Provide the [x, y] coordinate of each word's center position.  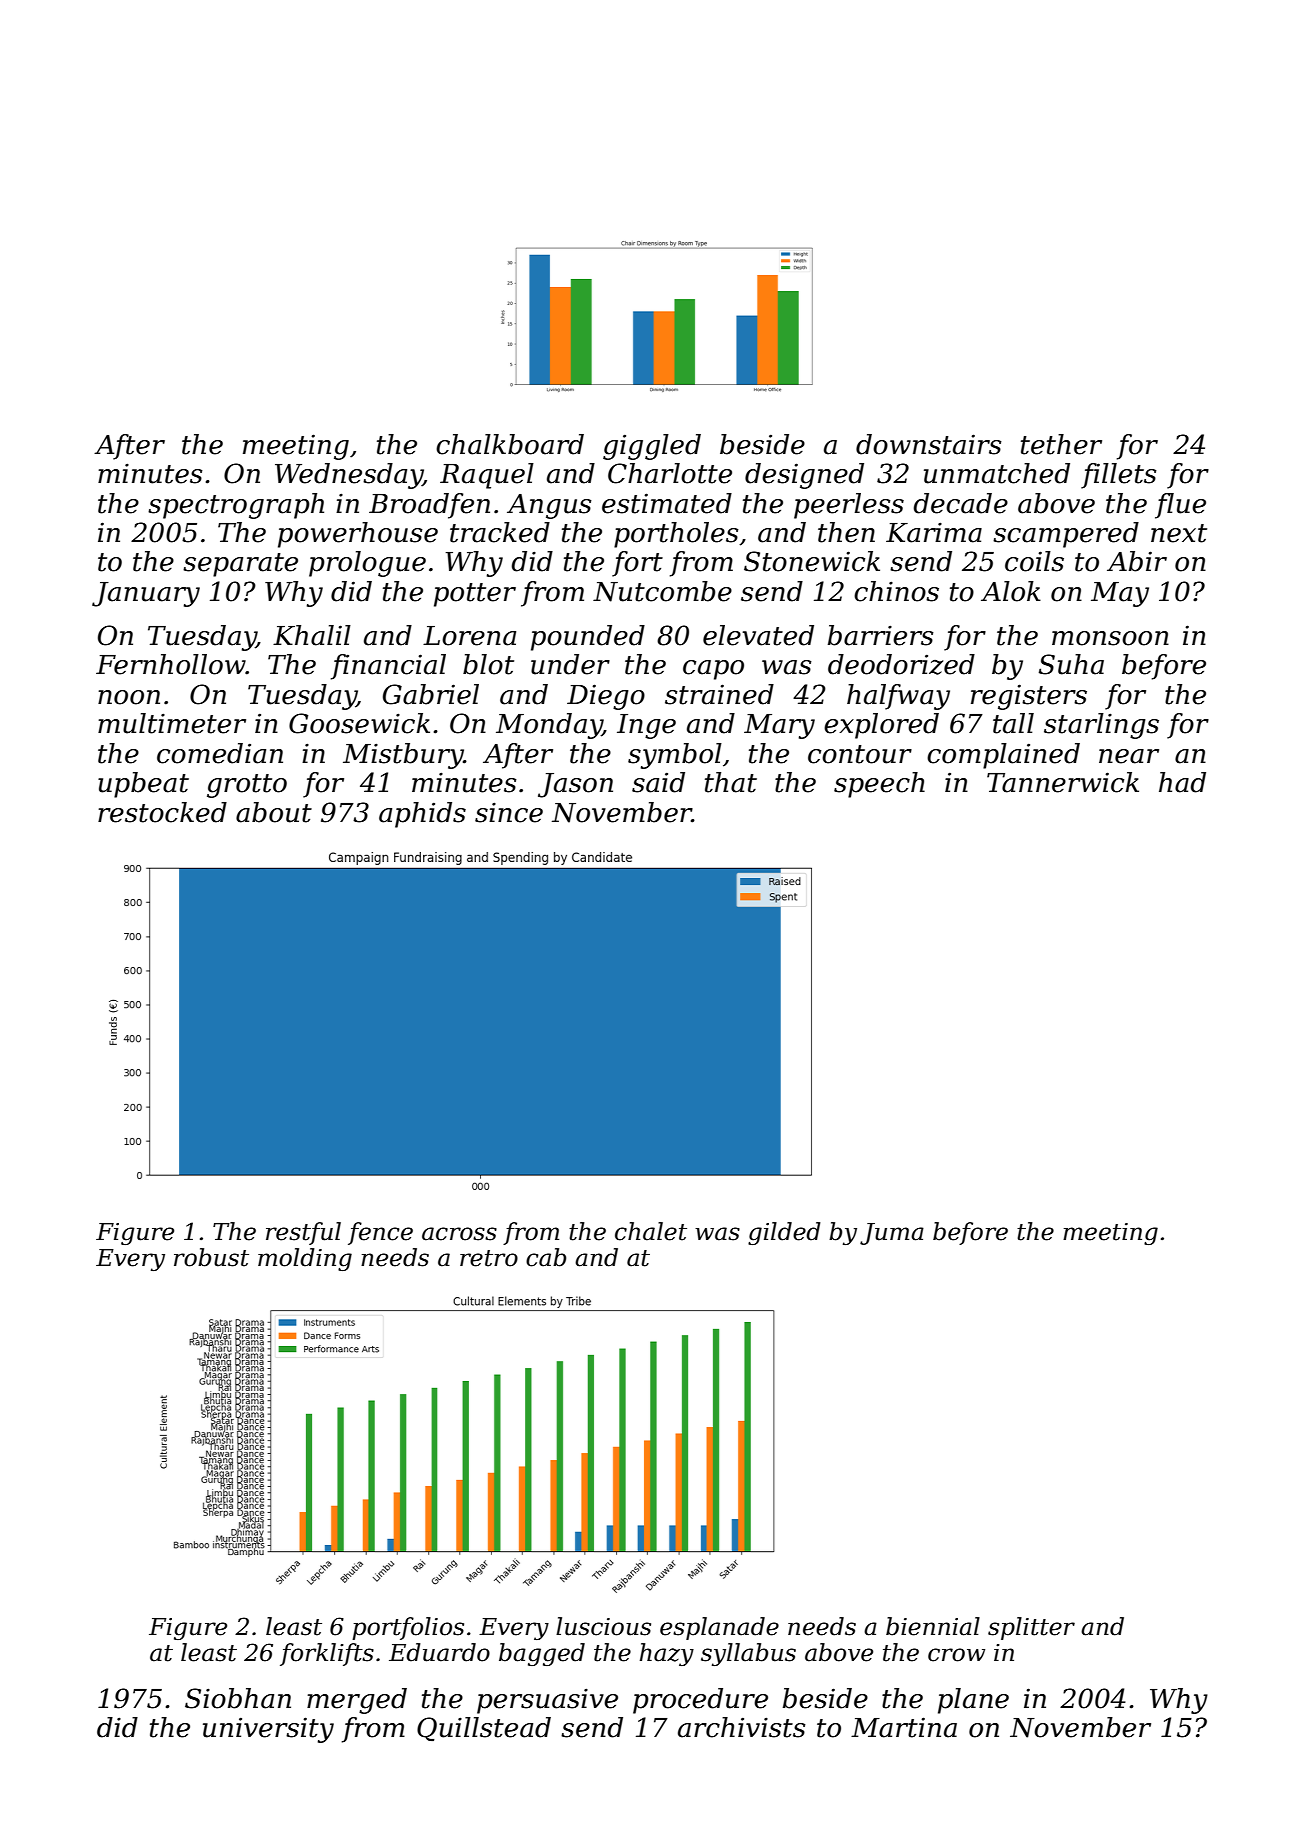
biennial [933, 1626]
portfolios [408, 1628]
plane [973, 1701]
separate [240, 565]
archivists [742, 1727]
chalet [651, 1231]
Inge [646, 726]
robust [211, 1257]
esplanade [719, 1628]
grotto [247, 786]
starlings [1101, 726]
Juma [892, 1234]
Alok [1011, 591]
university [268, 1730]
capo [713, 670]
